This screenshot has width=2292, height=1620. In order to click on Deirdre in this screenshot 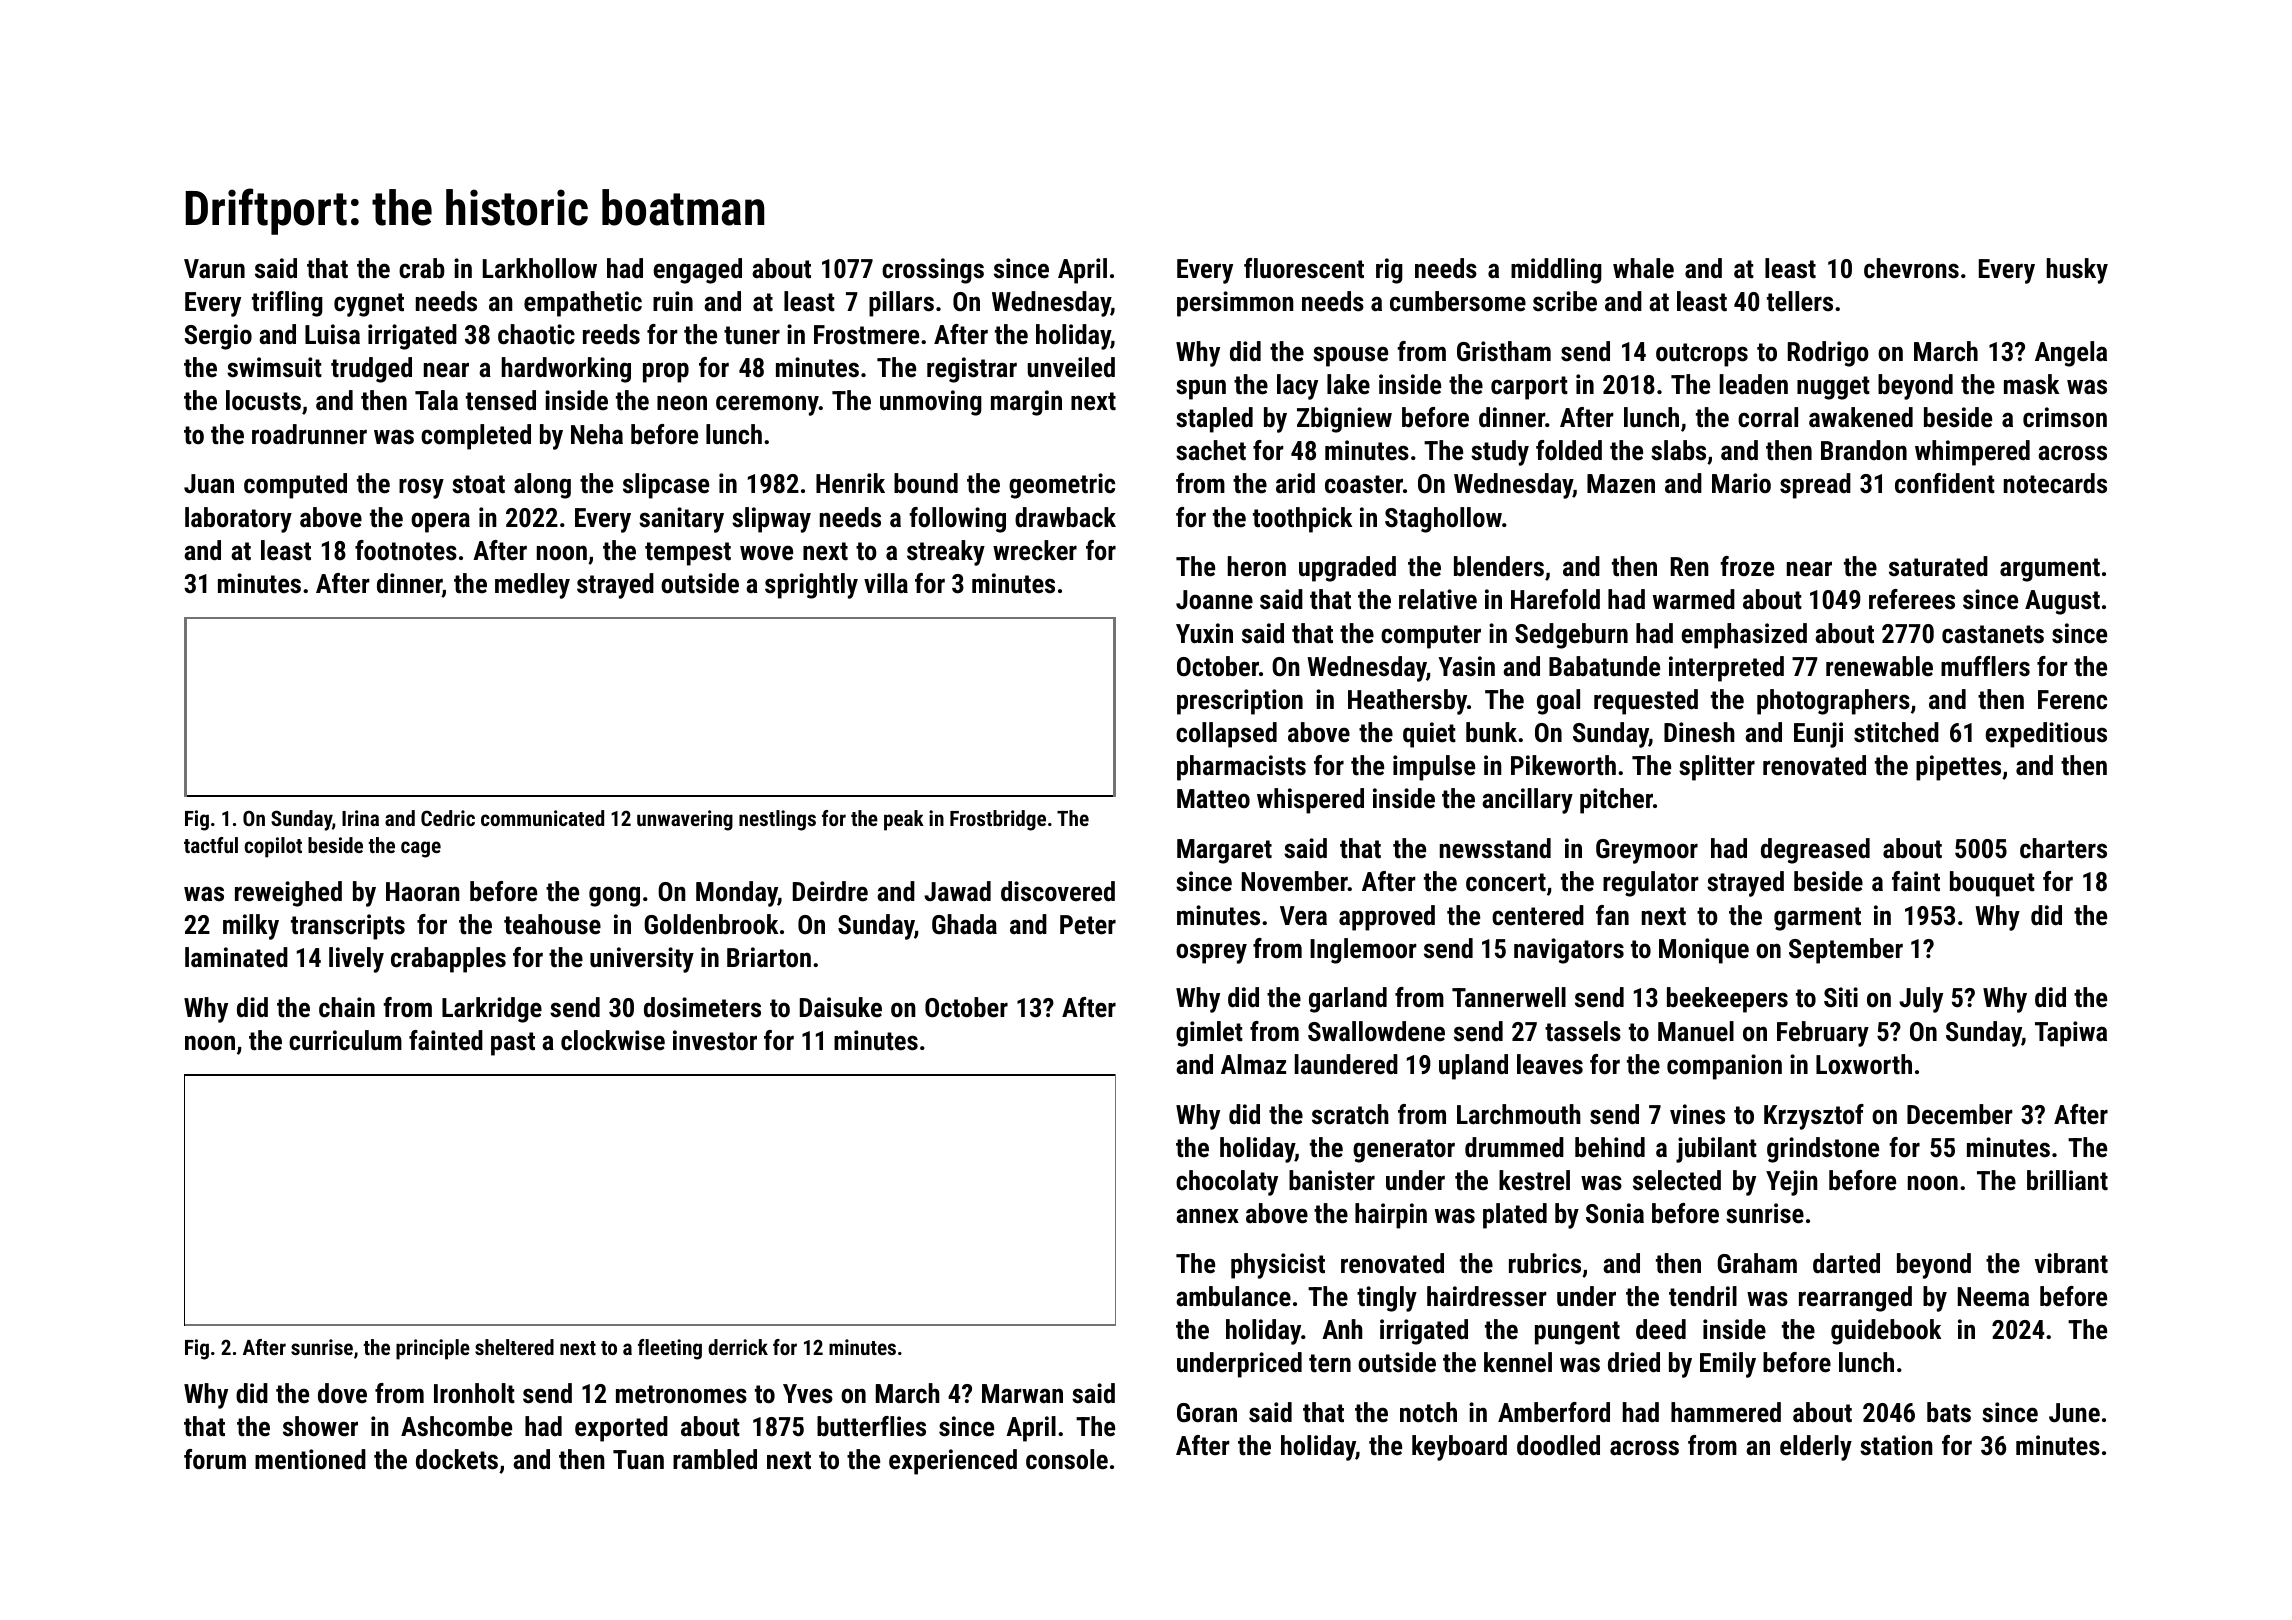, I will do `click(830, 891)`.
